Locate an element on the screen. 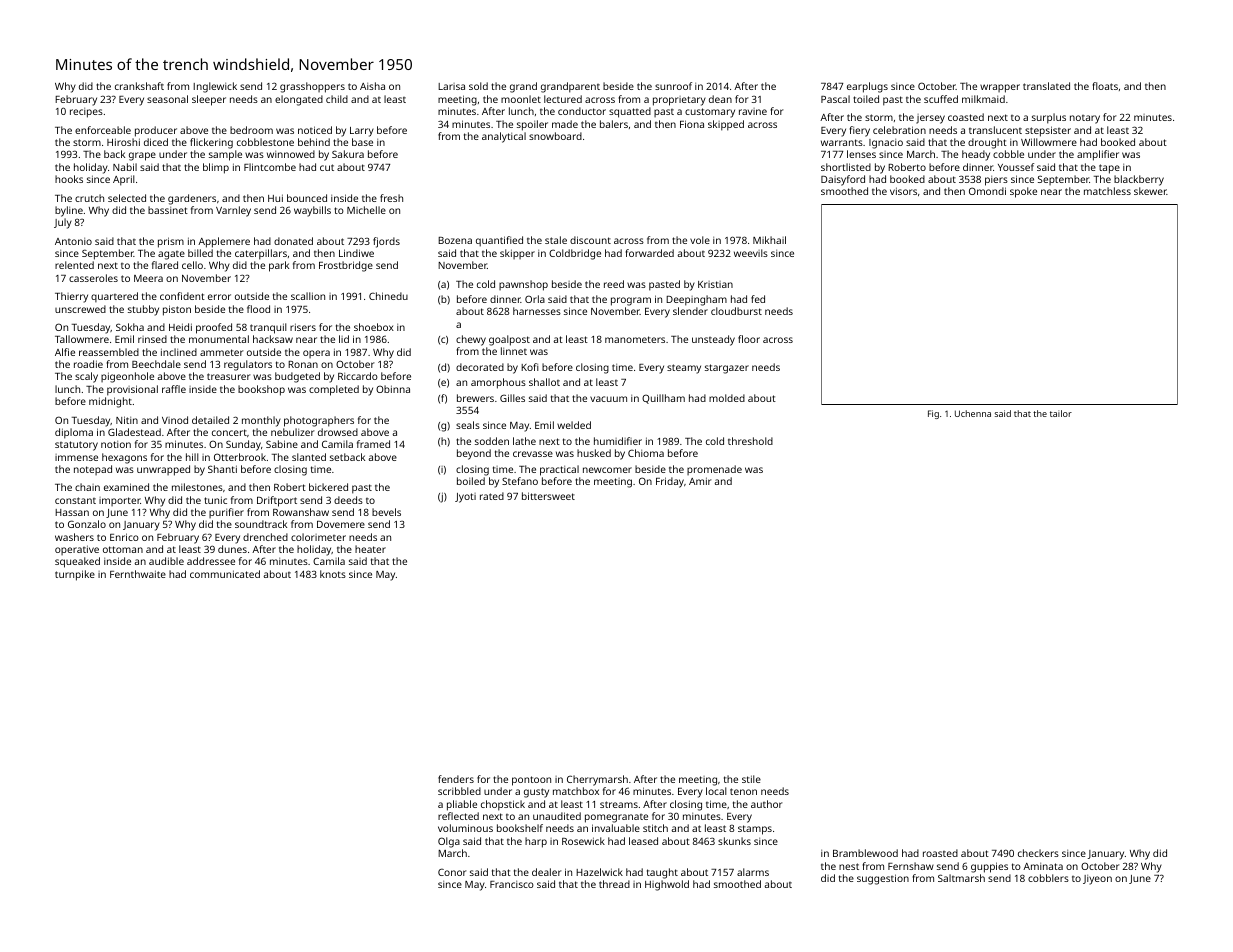 The image size is (1233, 952). crankshaft is located at coordinates (139, 86).
